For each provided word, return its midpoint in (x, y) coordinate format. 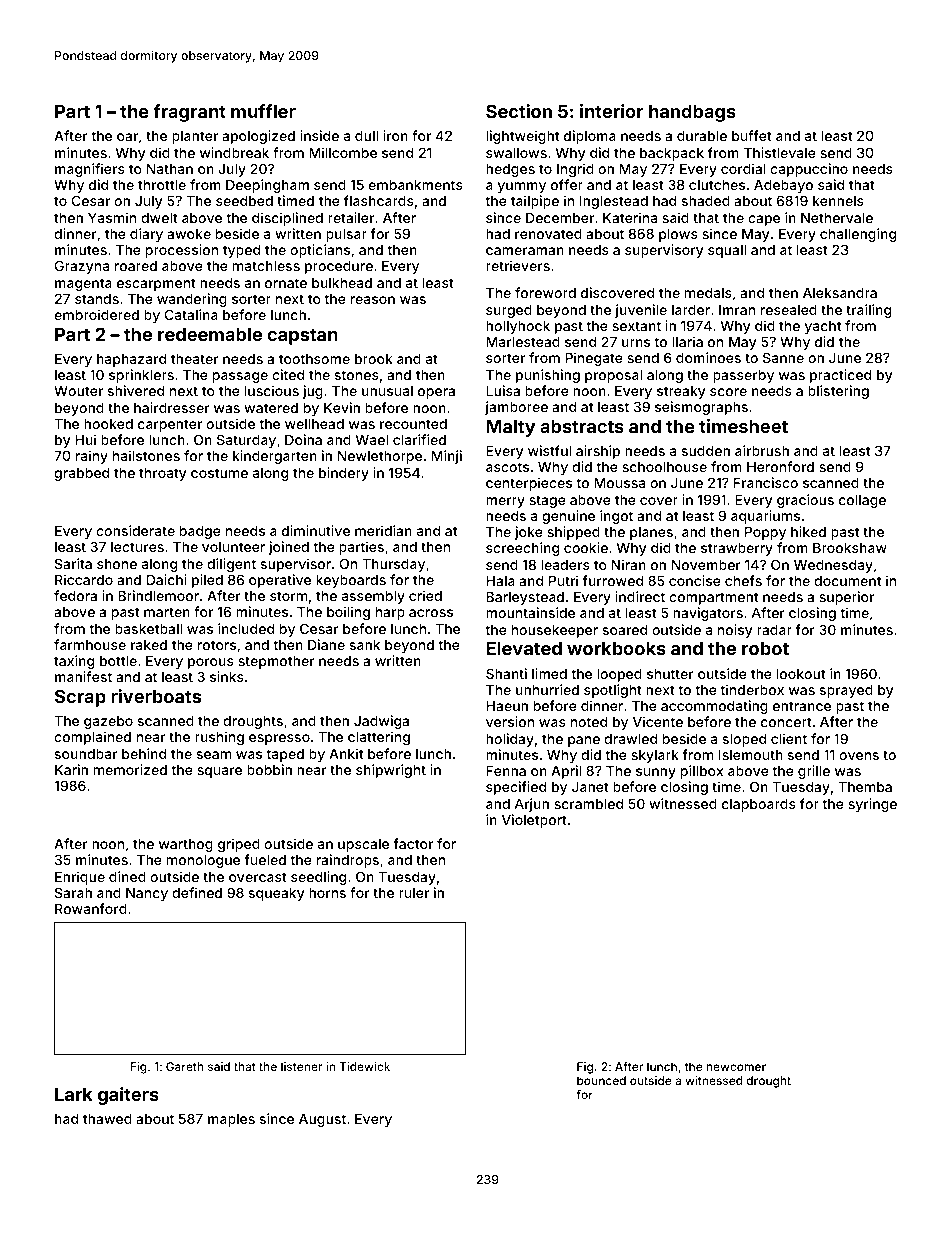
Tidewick (364, 1066)
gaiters (128, 1096)
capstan (303, 336)
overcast (258, 877)
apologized (258, 137)
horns (327, 893)
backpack (672, 154)
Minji (447, 457)
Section (519, 111)
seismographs (701, 408)
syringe (872, 805)
